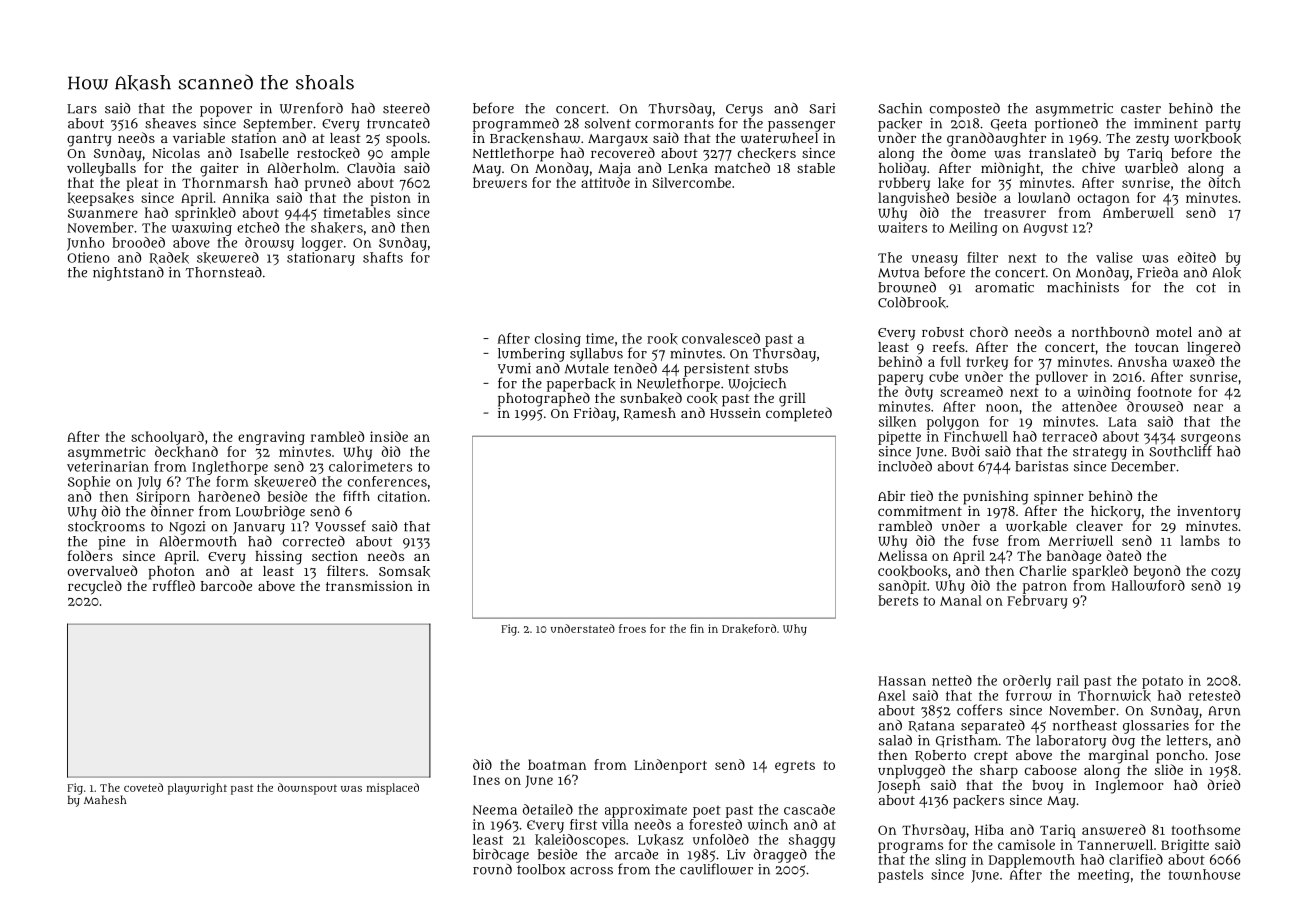  I want to click on popover, so click(226, 111).
